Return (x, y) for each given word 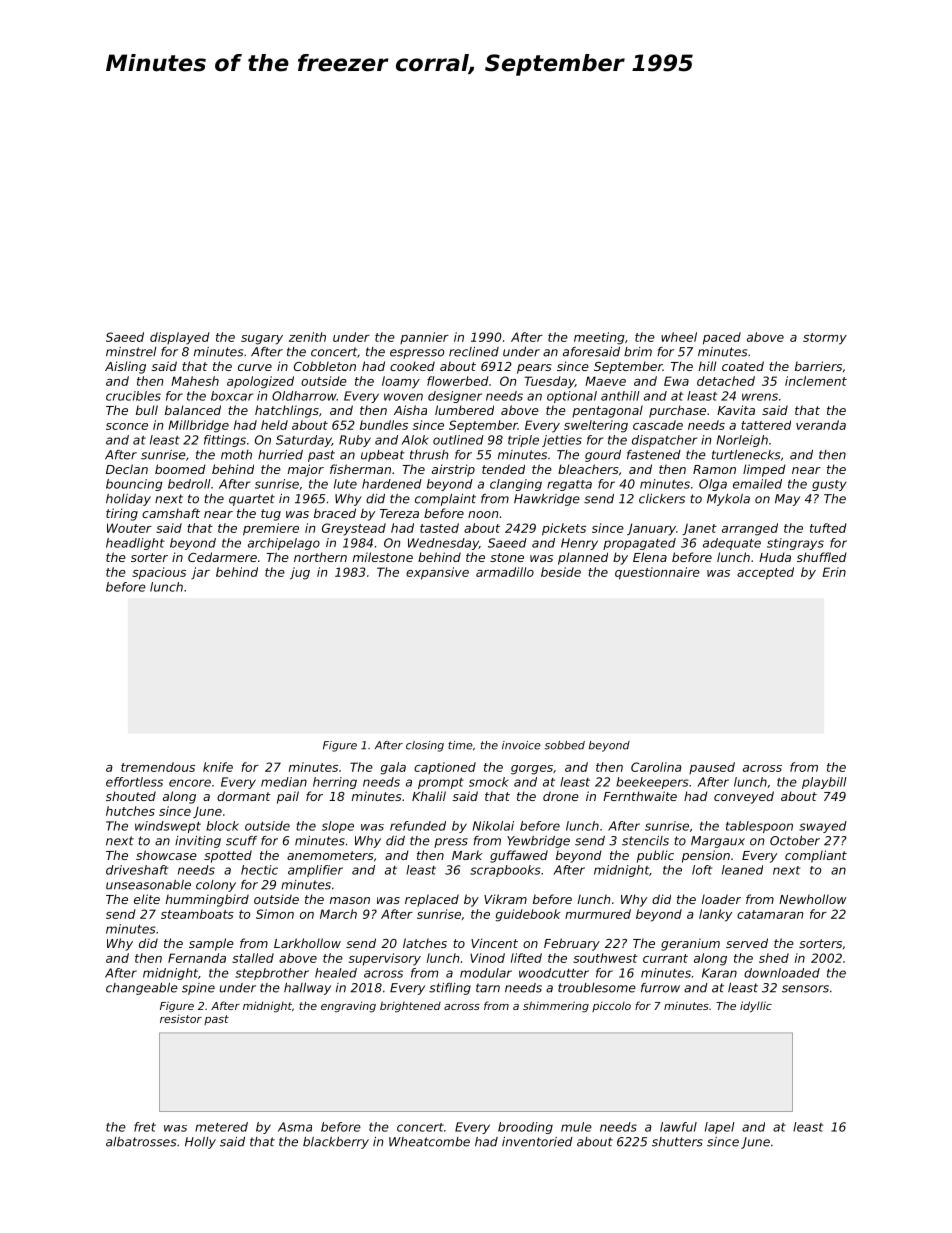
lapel (720, 1128)
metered (221, 1127)
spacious (159, 573)
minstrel (131, 352)
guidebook (527, 915)
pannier (424, 338)
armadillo (505, 572)
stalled (253, 958)
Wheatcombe (429, 1142)
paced (722, 338)
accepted (765, 573)
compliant (816, 856)
